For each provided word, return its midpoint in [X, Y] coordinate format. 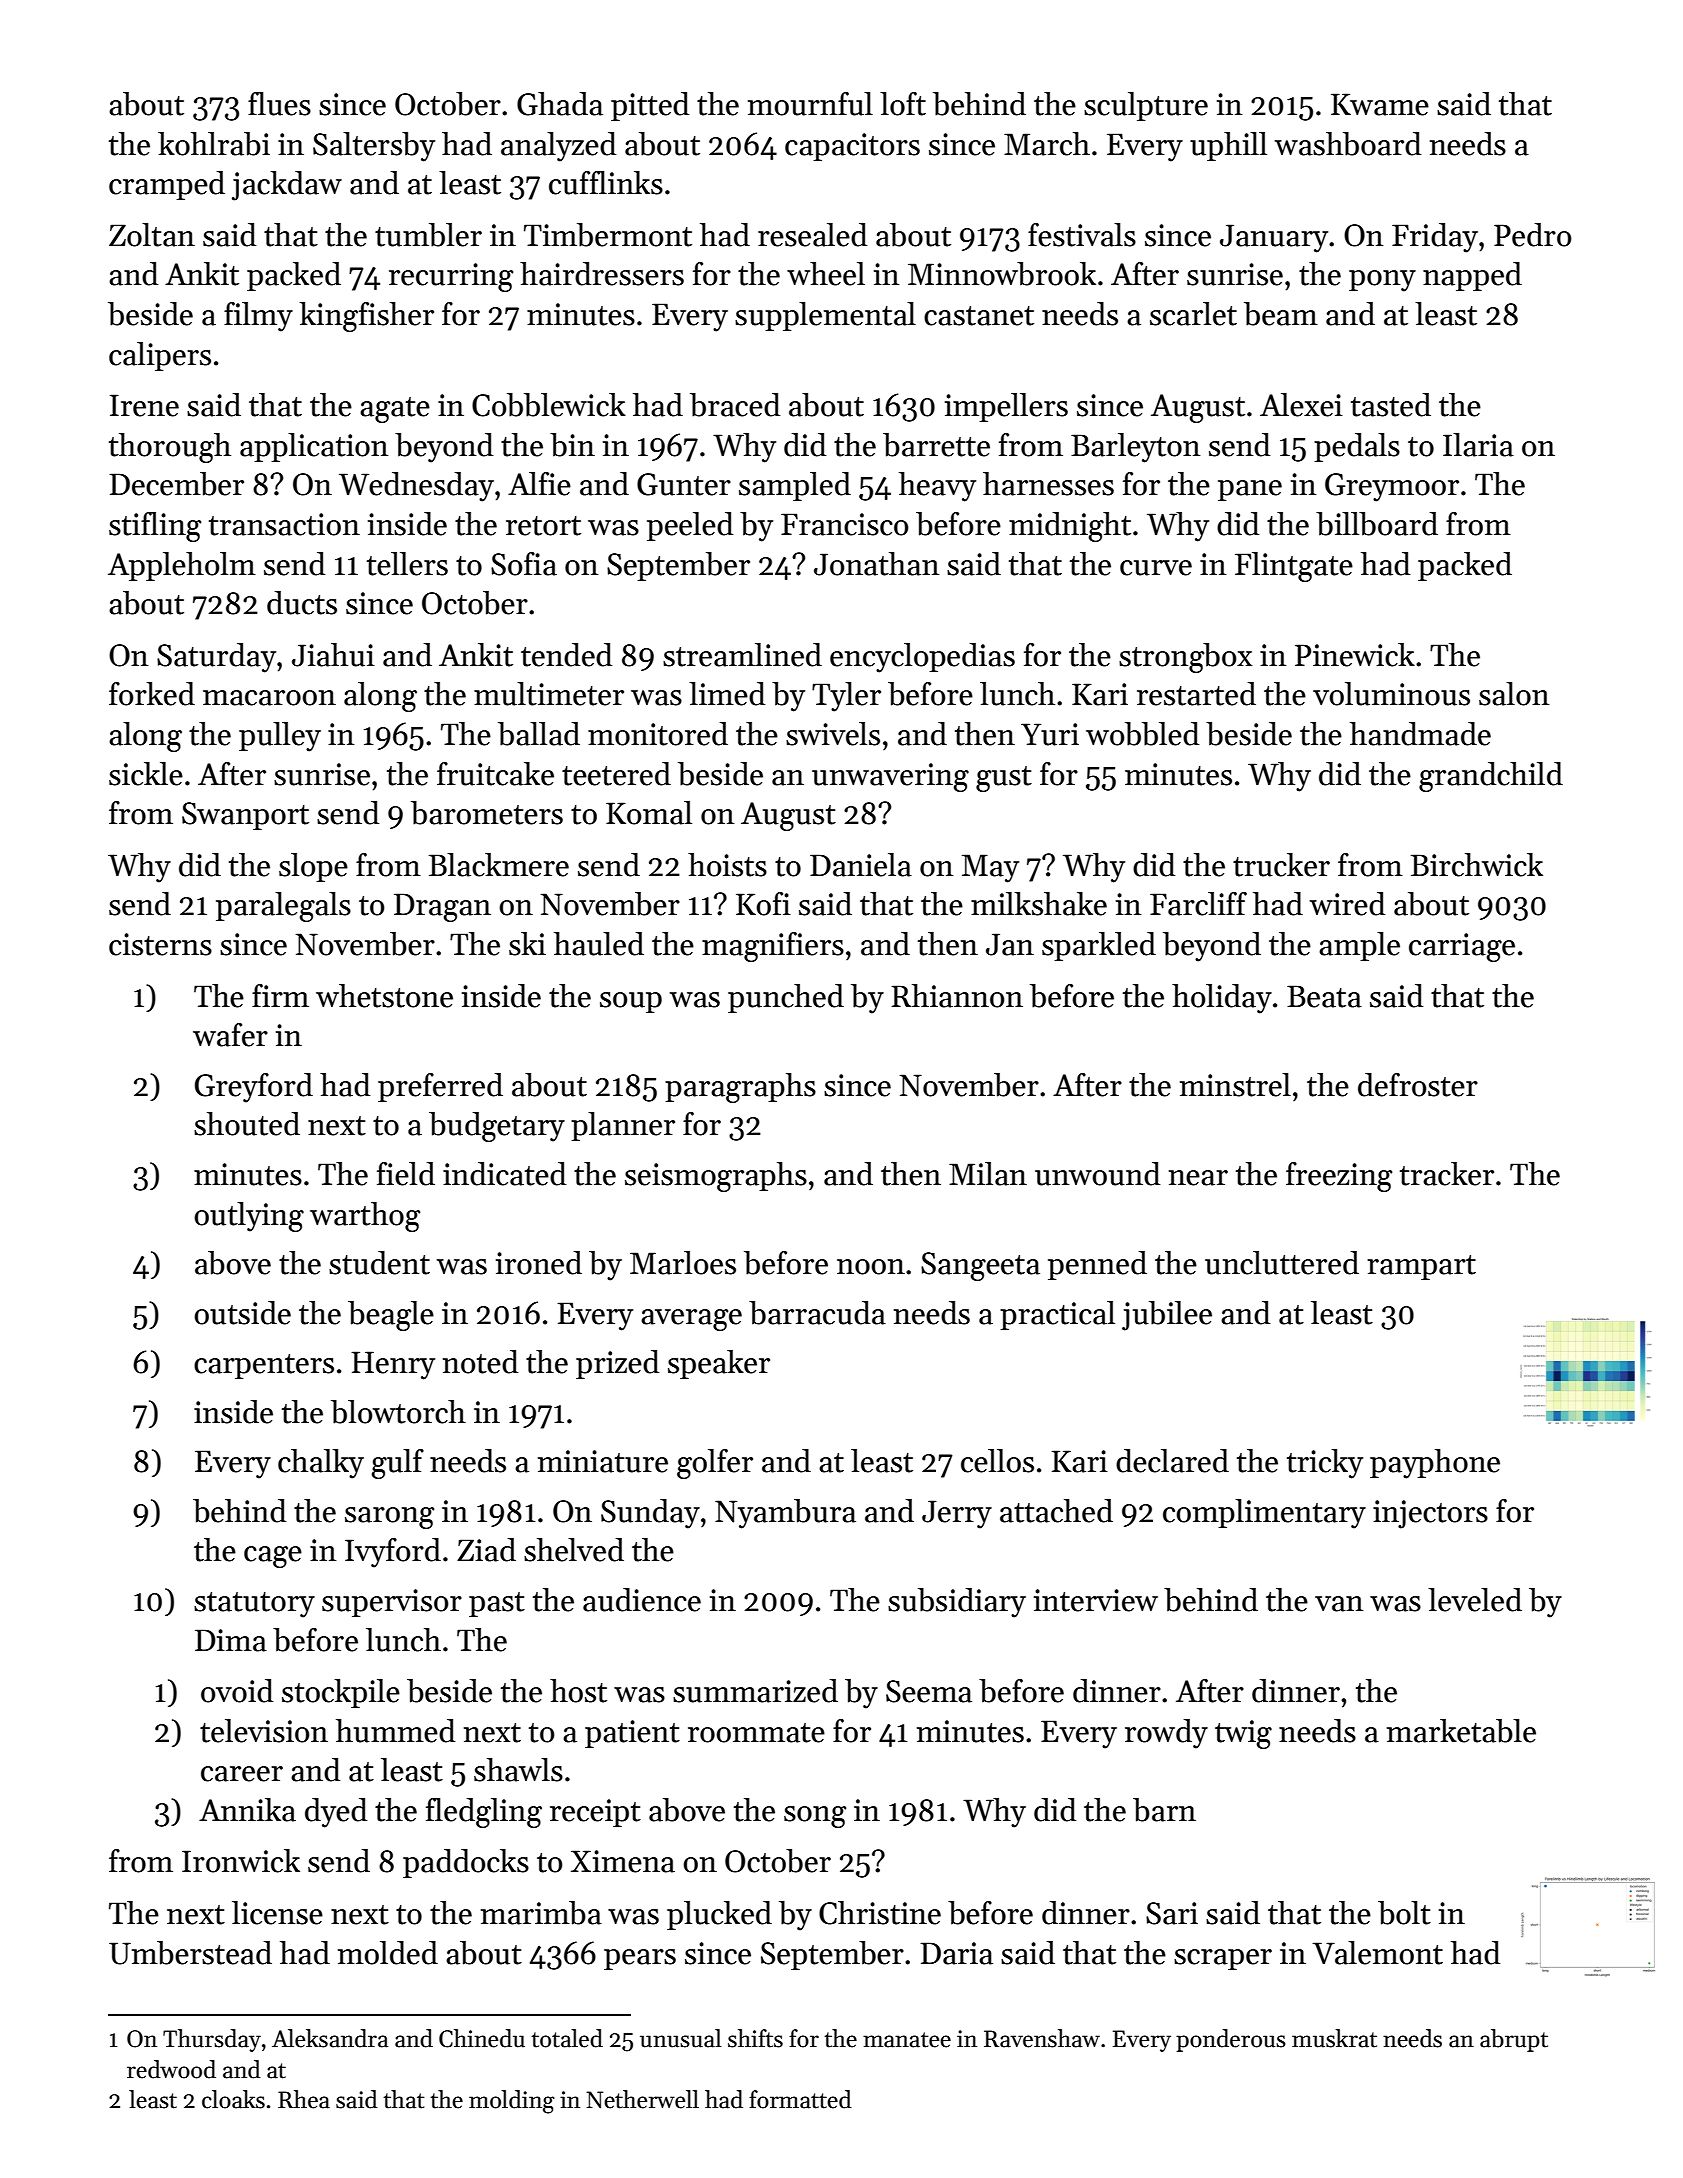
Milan [988, 1174]
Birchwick [1477, 865]
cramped [167, 185]
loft [903, 104]
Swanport [245, 816]
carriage [1462, 947]
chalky [321, 1464]
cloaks [233, 2099]
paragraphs [740, 1088]
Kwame [1380, 104]
